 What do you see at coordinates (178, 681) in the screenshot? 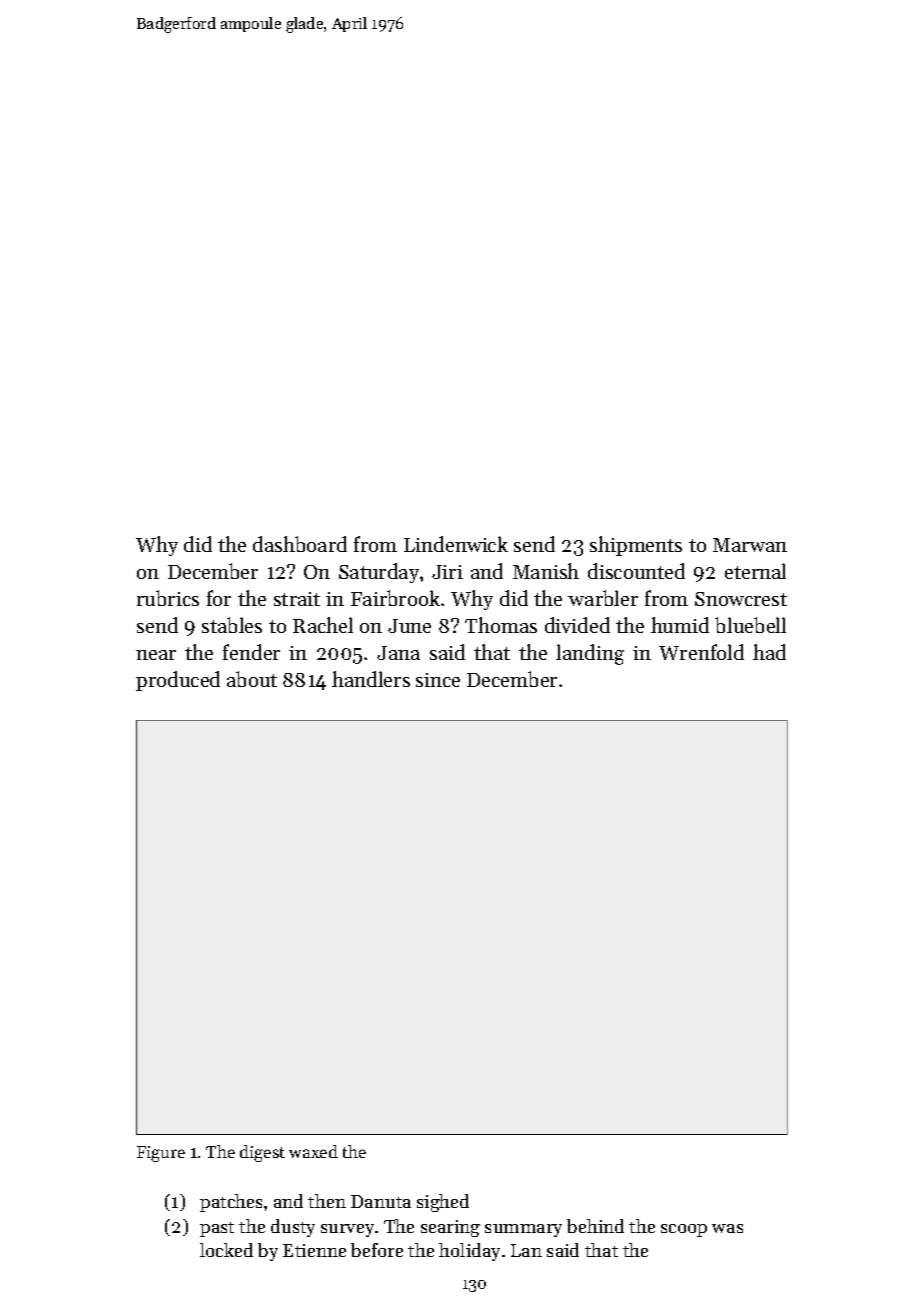
I see `produced` at bounding box center [178, 681].
